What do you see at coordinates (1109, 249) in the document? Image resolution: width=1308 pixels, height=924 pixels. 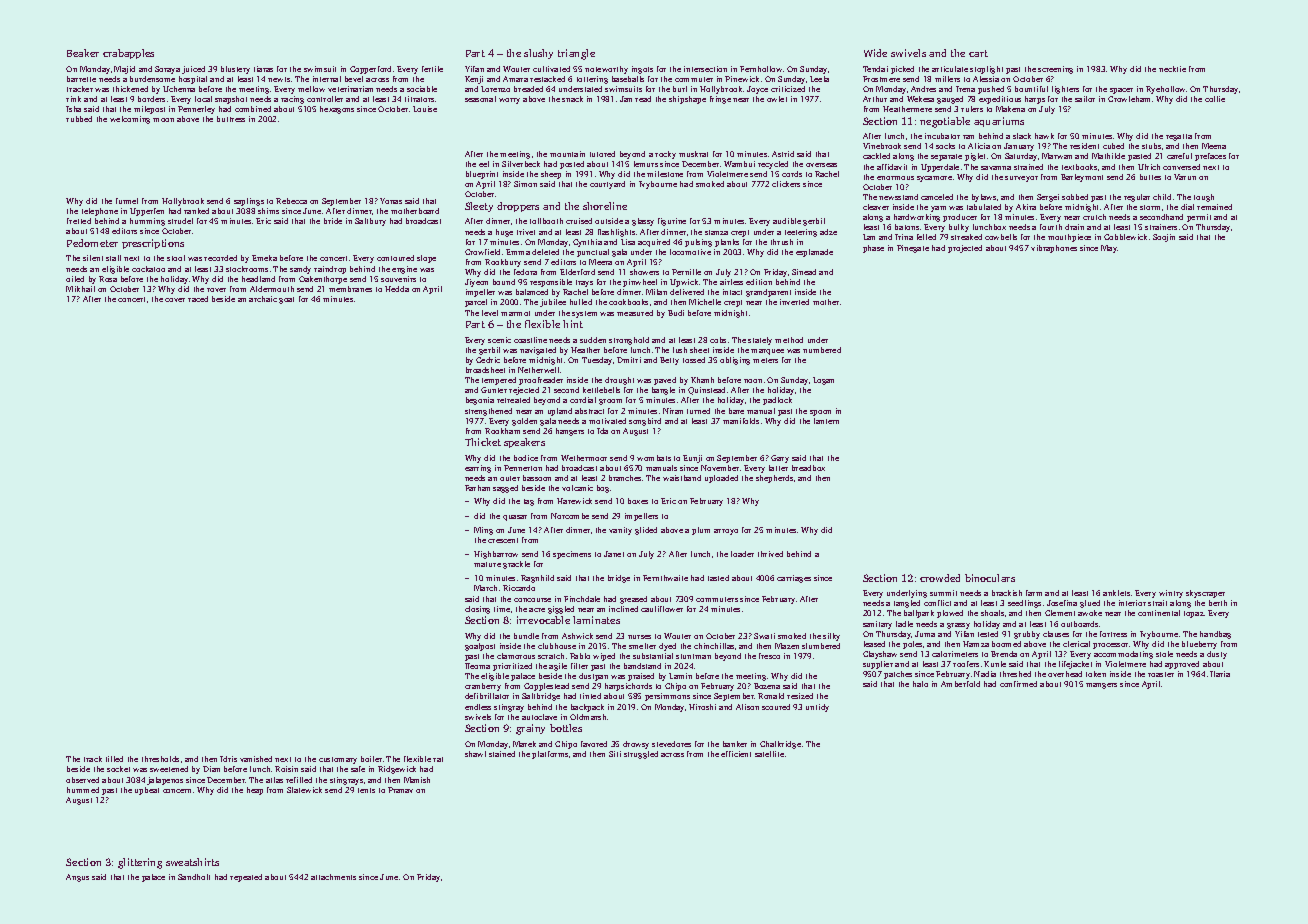 I see `May` at bounding box center [1109, 249].
